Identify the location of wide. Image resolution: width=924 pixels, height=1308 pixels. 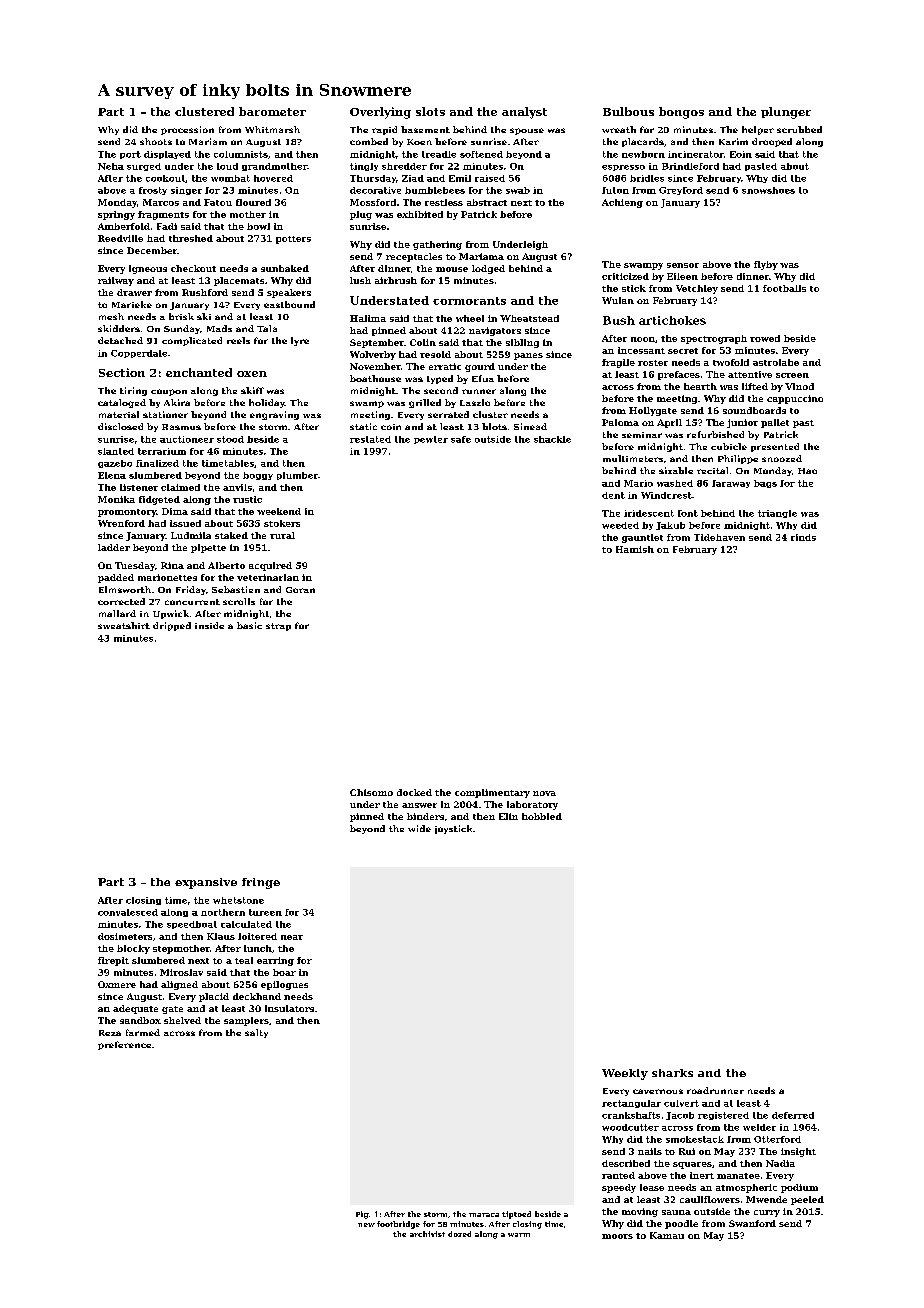
(419, 828).
